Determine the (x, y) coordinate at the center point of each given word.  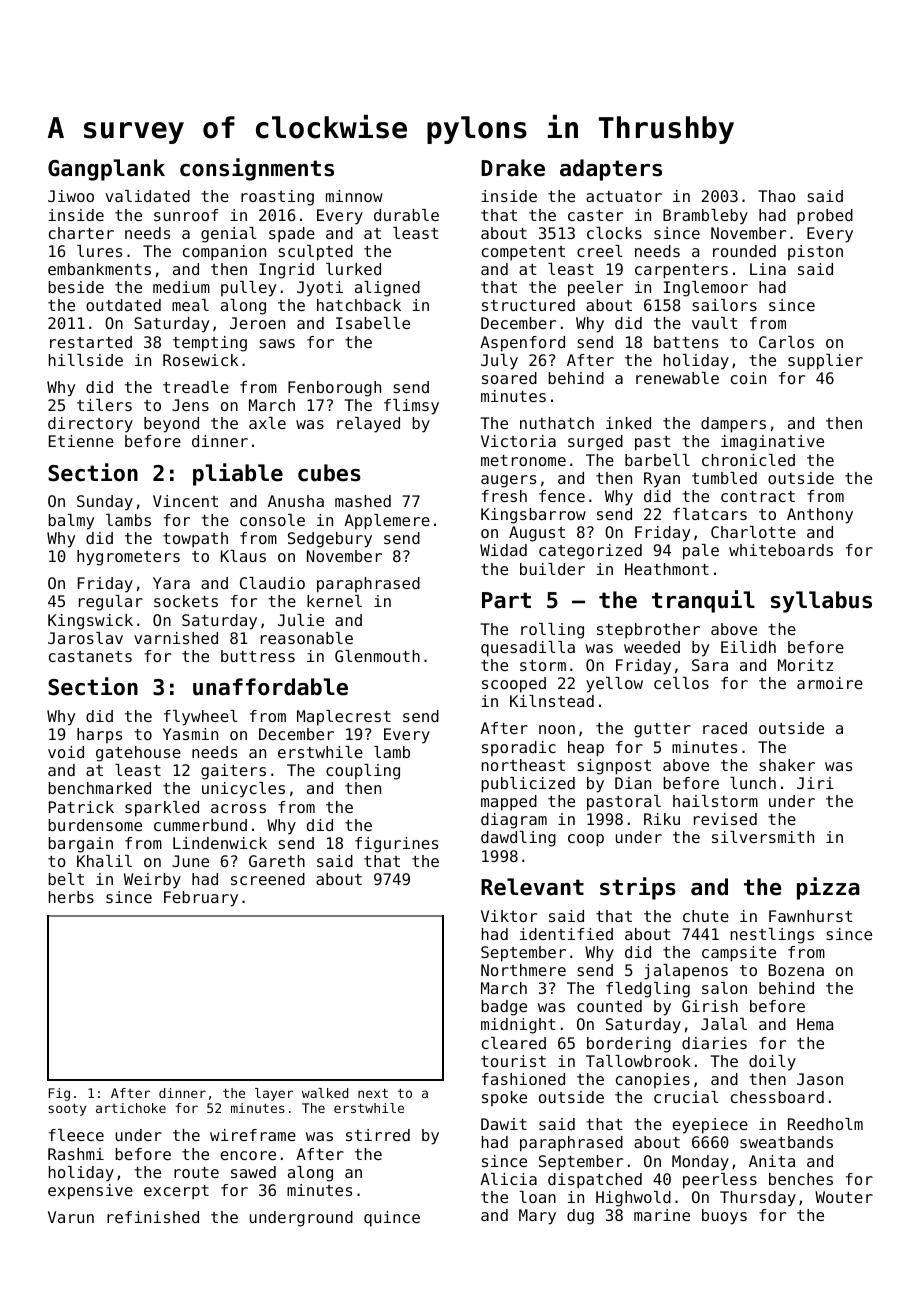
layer (274, 1094)
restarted (91, 342)
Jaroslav (85, 638)
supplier (825, 362)
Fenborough (334, 389)
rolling (552, 631)
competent (523, 253)
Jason (820, 1079)
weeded (652, 647)
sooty (67, 1109)
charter (81, 233)
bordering (629, 1045)
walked (325, 1093)
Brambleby (705, 217)
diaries (714, 1043)
